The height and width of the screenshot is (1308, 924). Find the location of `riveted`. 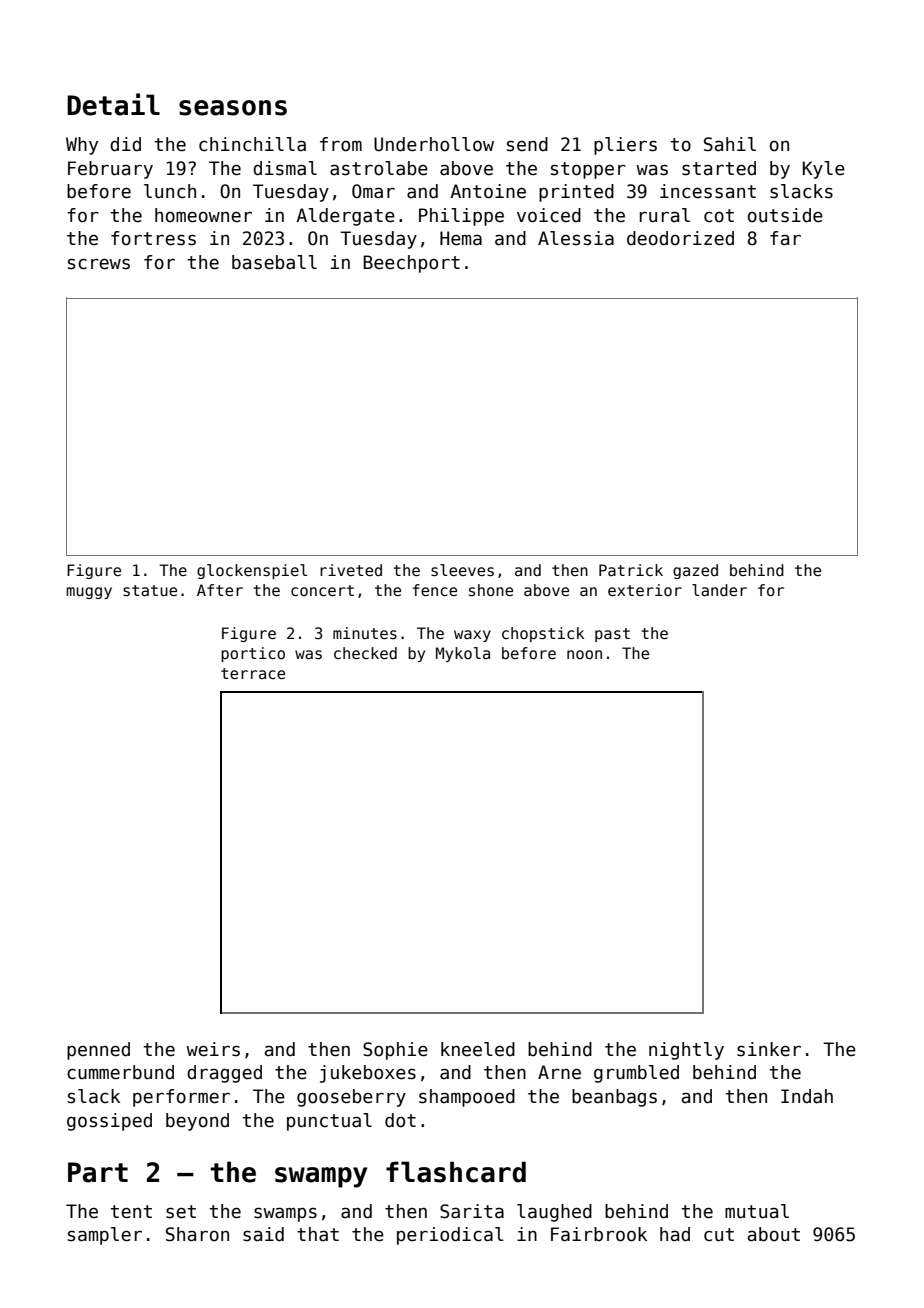

riveted is located at coordinates (351, 570).
